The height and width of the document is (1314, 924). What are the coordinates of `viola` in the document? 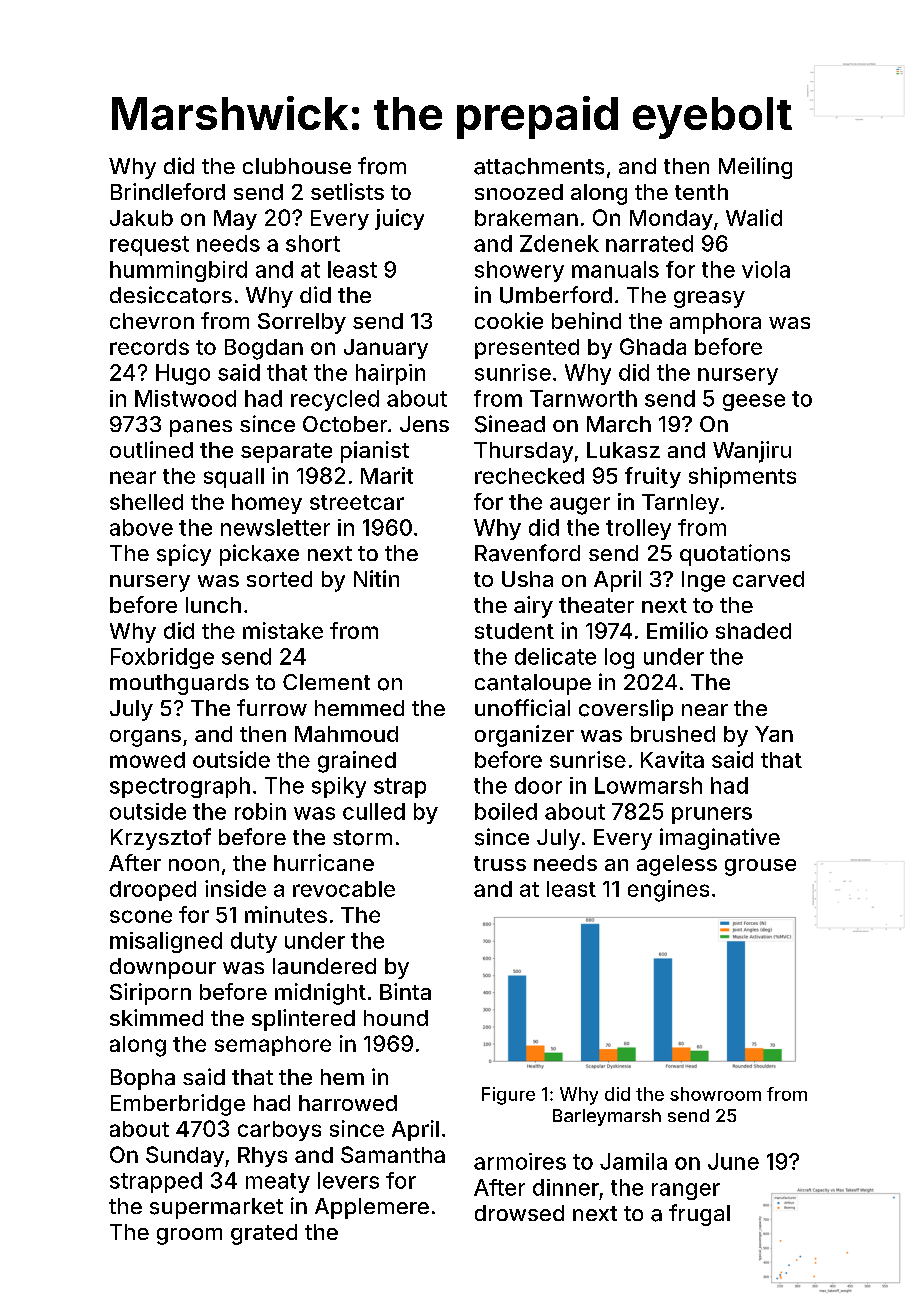 It's located at (766, 269).
